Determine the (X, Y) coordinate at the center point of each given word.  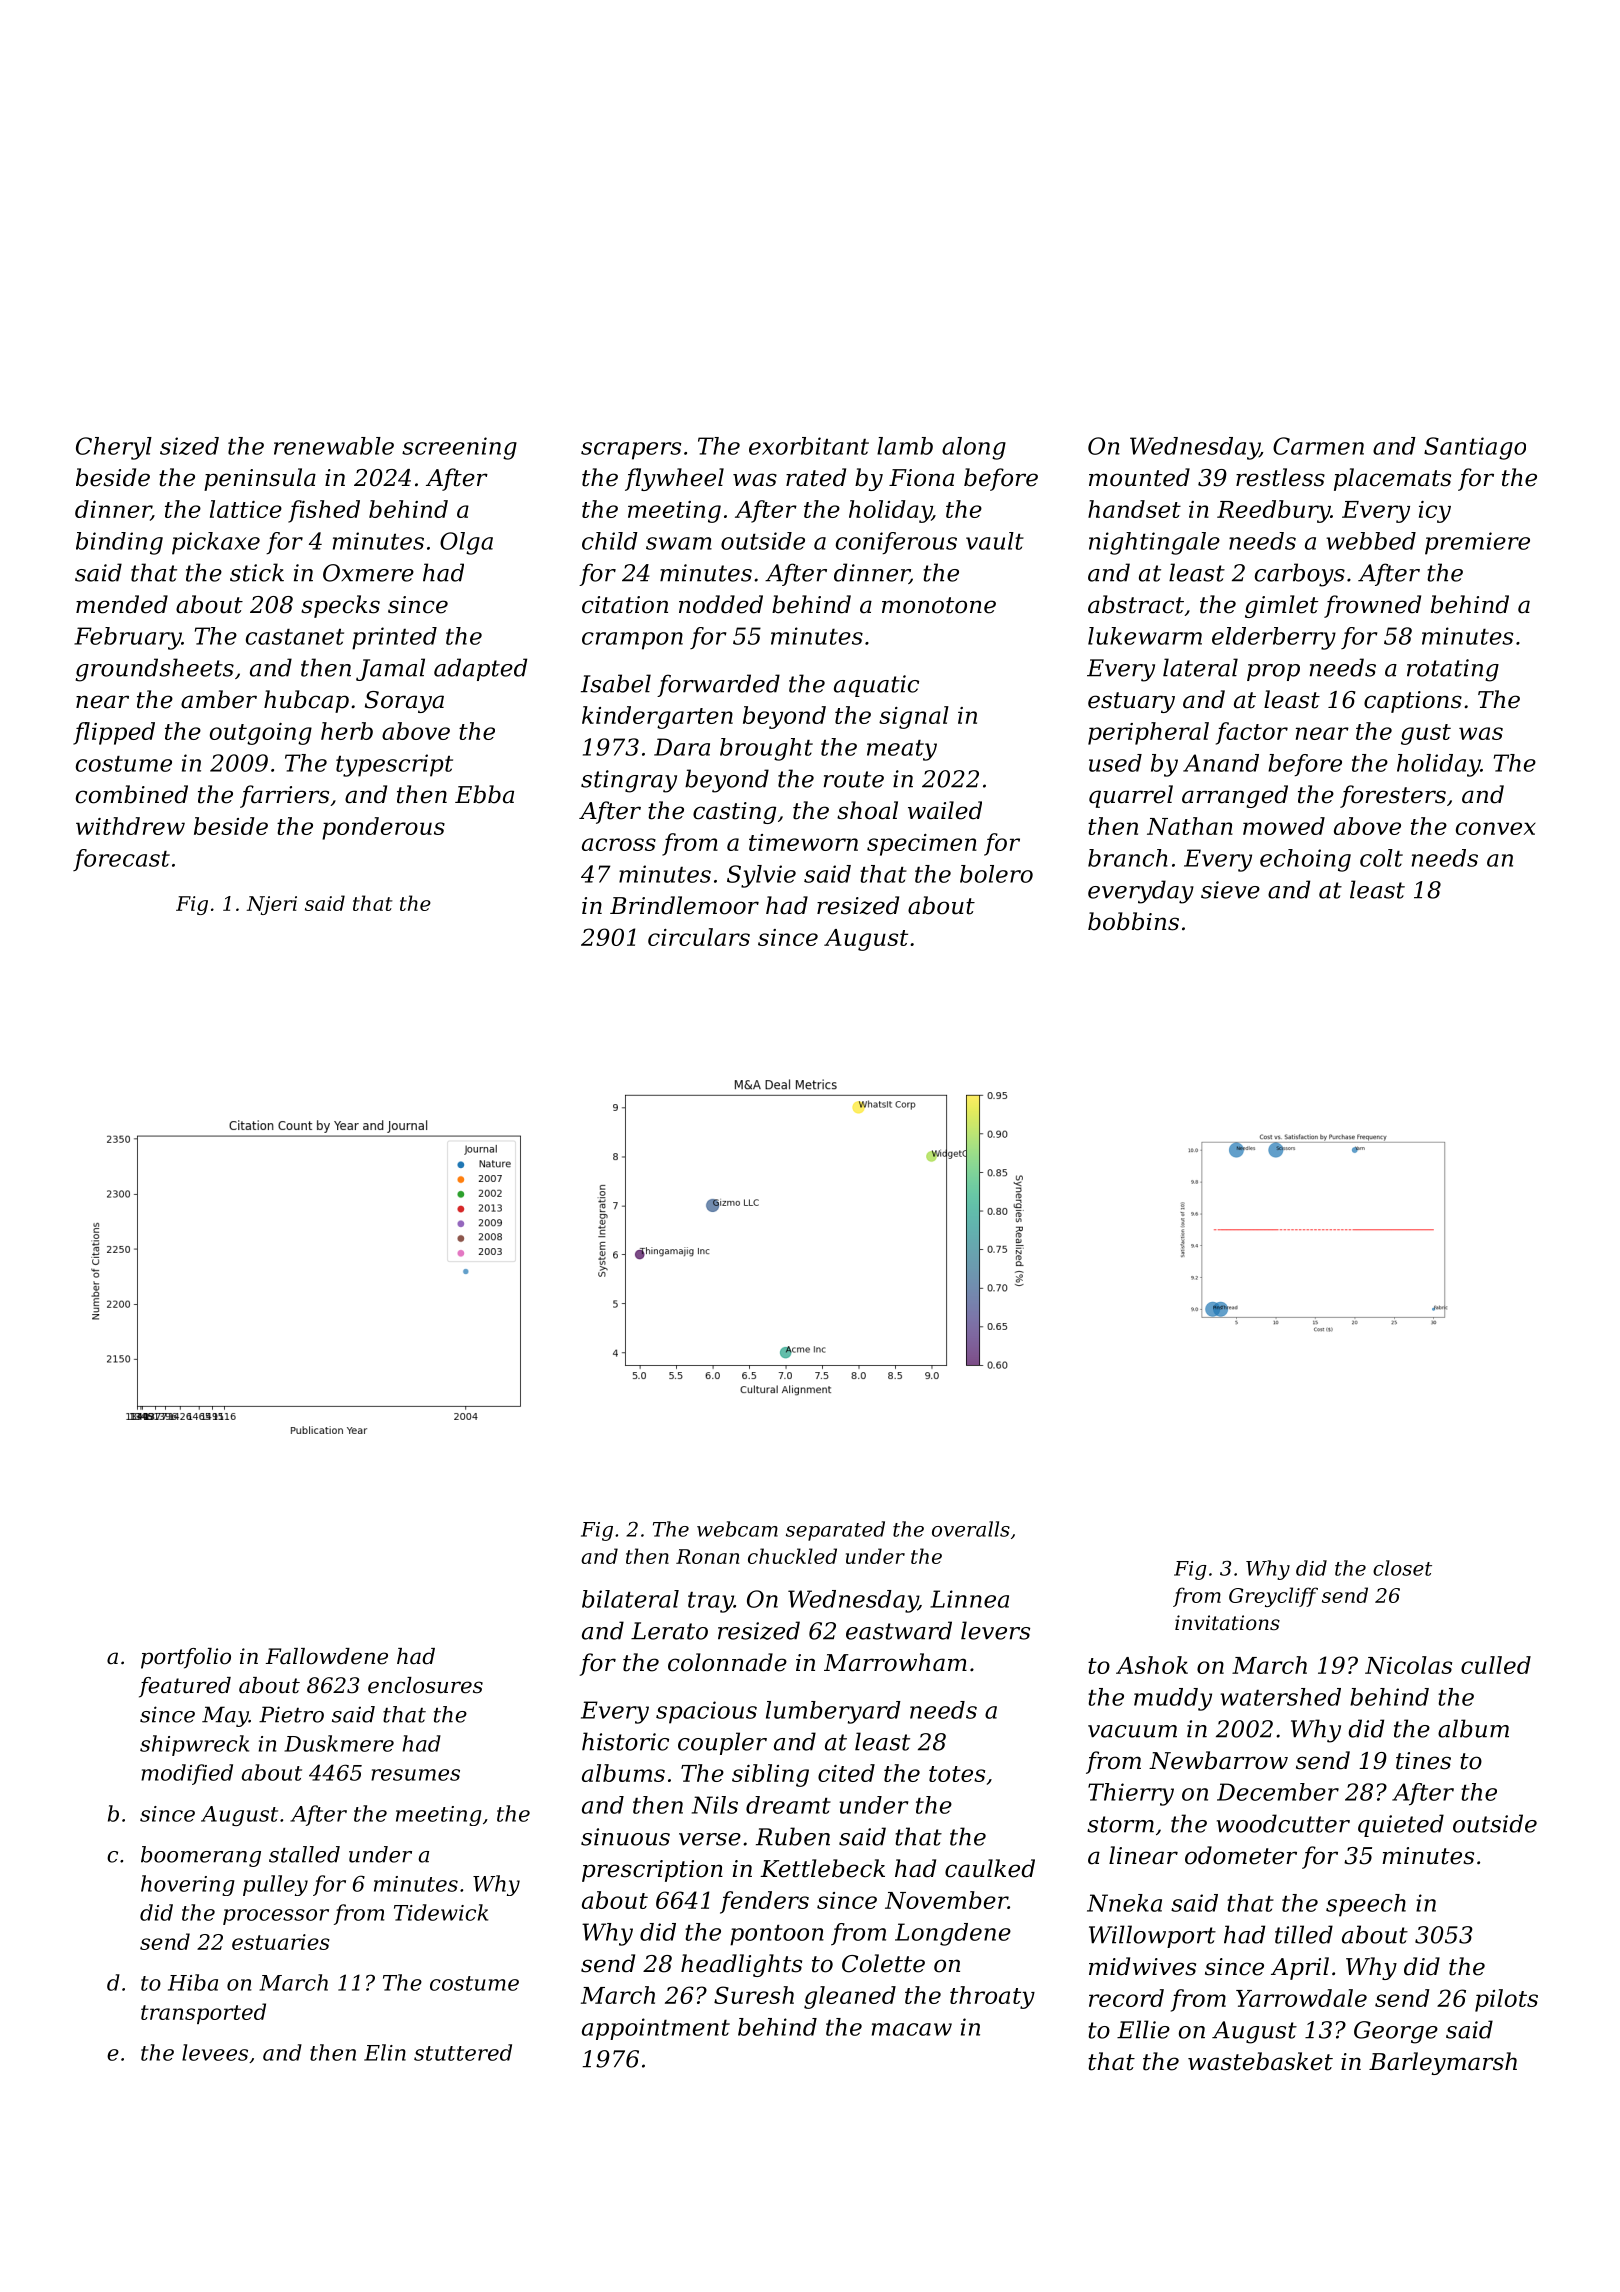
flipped (114, 733)
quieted (1401, 1825)
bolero (996, 874)
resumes (415, 1775)
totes (957, 1774)
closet (1402, 1568)
